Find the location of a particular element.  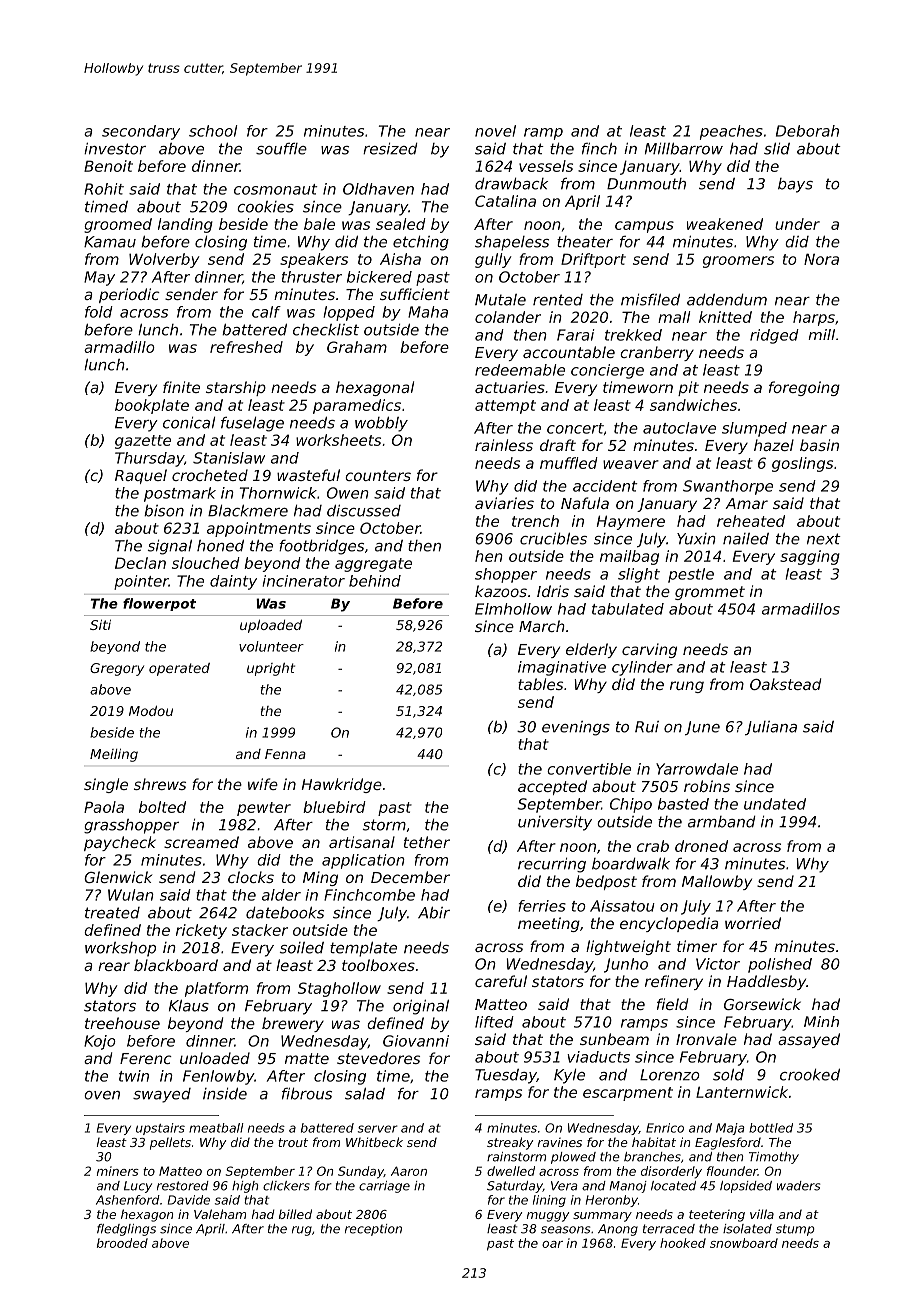

incinerator is located at coordinates (303, 581).
